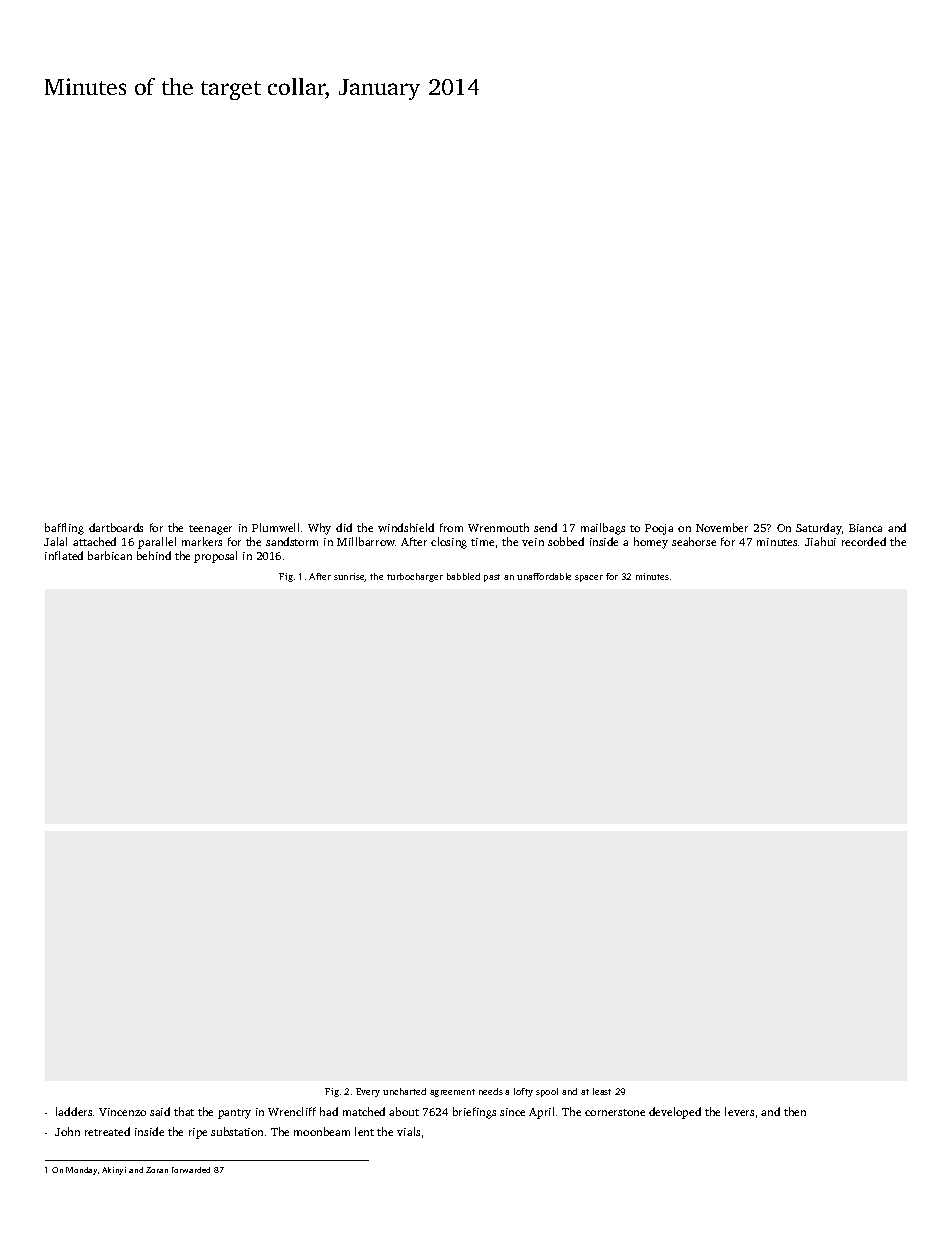 Image resolution: width=952 pixels, height=1233 pixels. I want to click on then, so click(795, 1111).
